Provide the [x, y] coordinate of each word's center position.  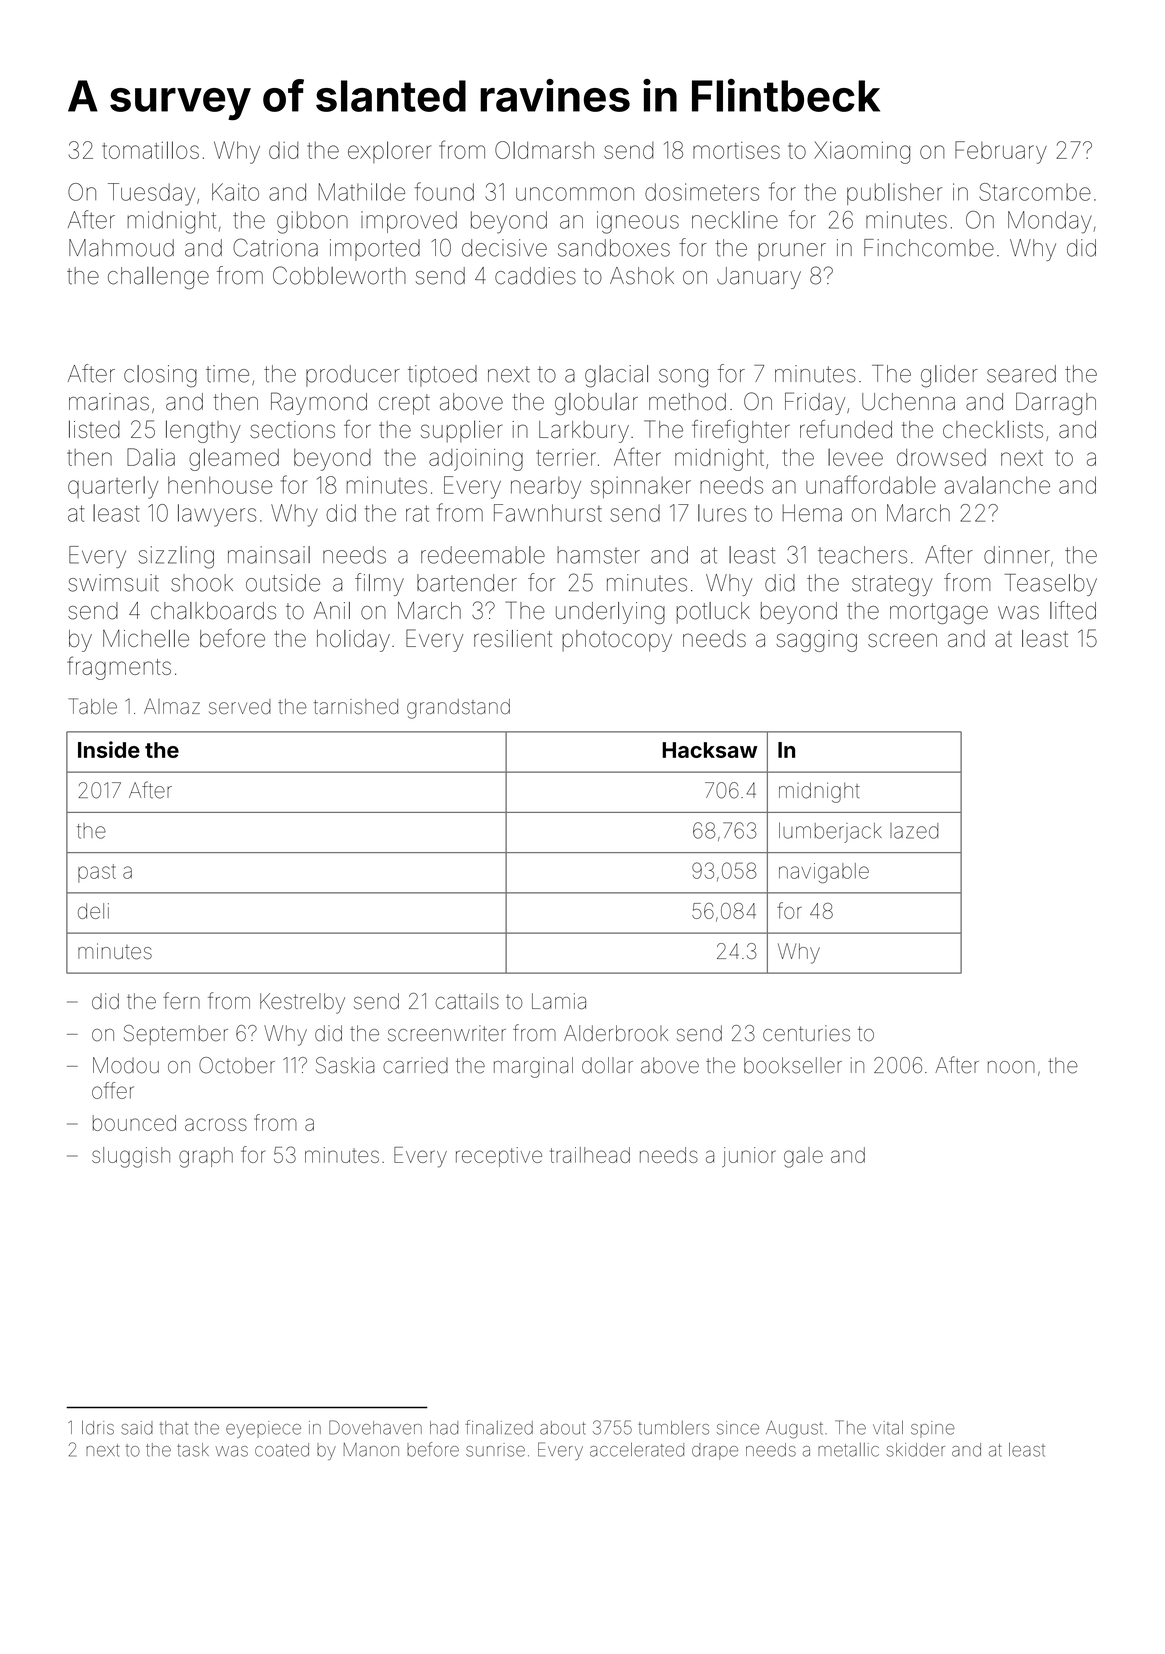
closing [160, 376]
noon [1011, 1067]
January [759, 278]
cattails [467, 1001]
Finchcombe [929, 248]
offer [113, 1090]
